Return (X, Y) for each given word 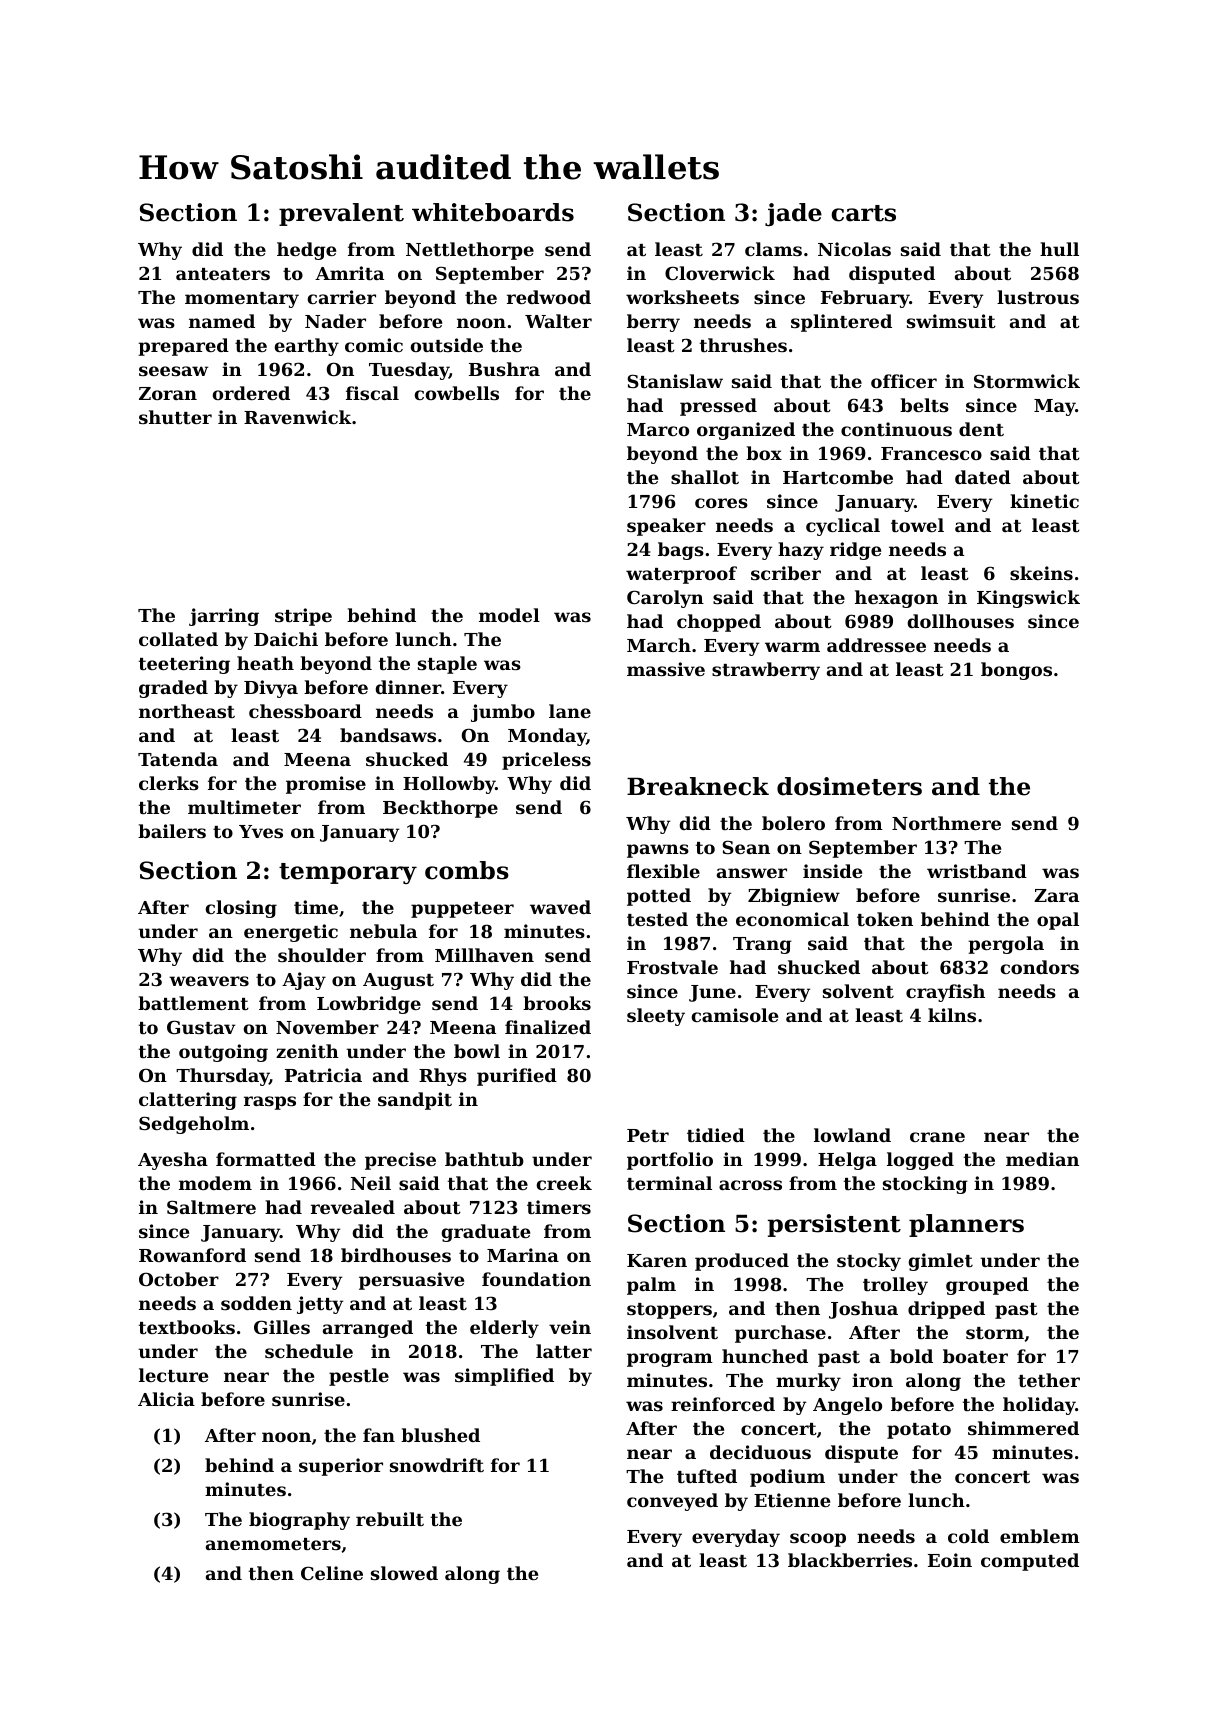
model (509, 615)
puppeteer (462, 910)
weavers (209, 981)
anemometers (273, 1544)
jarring (224, 617)
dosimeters (849, 786)
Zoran (168, 393)
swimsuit (951, 321)
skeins (1041, 573)
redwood (549, 297)
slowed (404, 1573)
